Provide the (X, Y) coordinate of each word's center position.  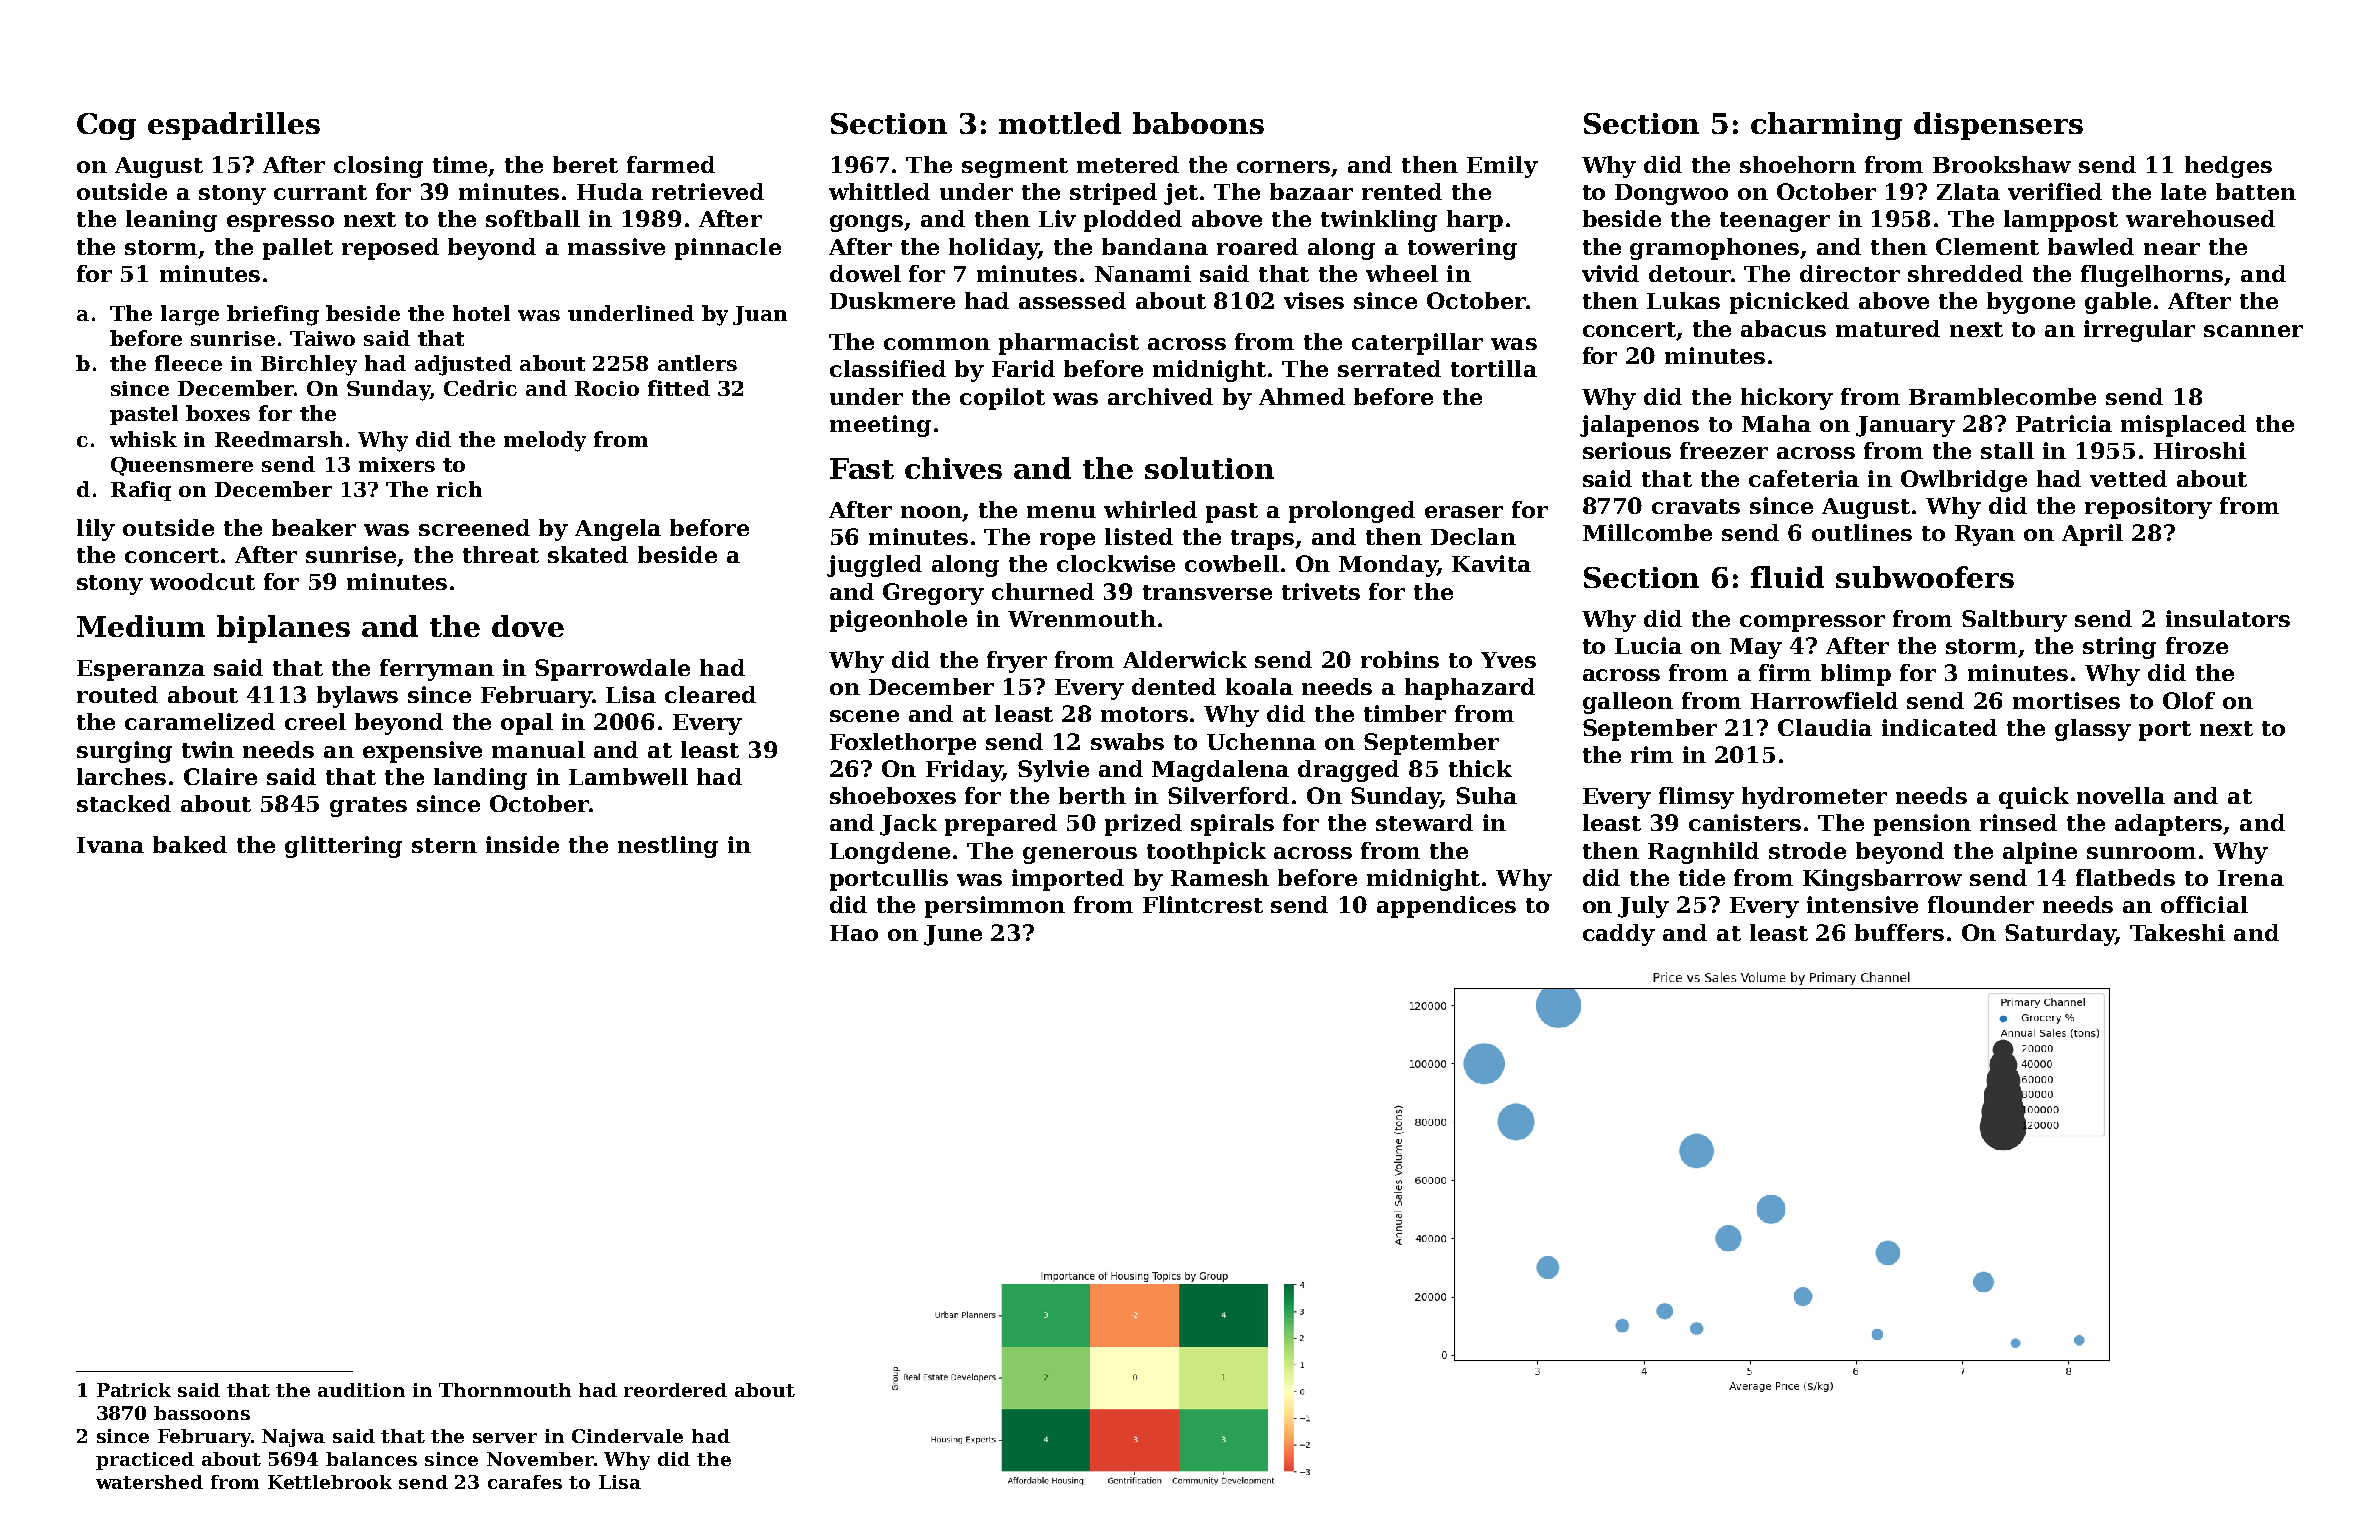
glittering (343, 847)
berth (1092, 795)
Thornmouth (505, 1390)
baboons (1198, 123)
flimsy (1696, 798)
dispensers (1998, 126)
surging (124, 752)
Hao (854, 933)
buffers (1899, 932)
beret (585, 164)
